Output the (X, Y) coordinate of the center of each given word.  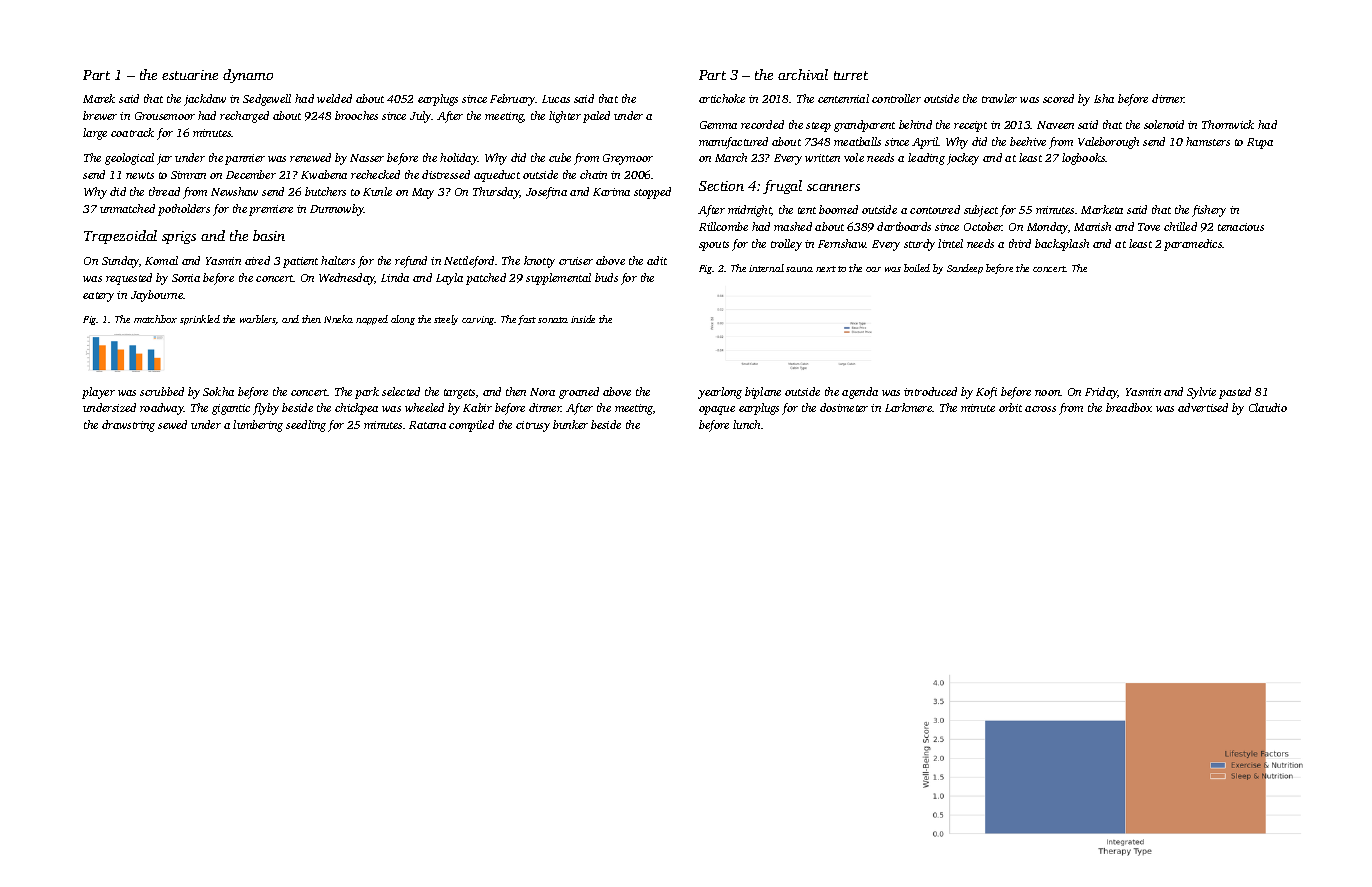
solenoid (1164, 124)
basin (269, 235)
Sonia (186, 278)
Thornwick (1228, 124)
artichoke (722, 98)
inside (583, 319)
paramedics (1193, 245)
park (367, 393)
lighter (565, 117)
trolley (786, 245)
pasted (1235, 393)
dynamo (248, 76)
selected (401, 391)
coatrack (132, 132)
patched (486, 279)
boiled (917, 268)
